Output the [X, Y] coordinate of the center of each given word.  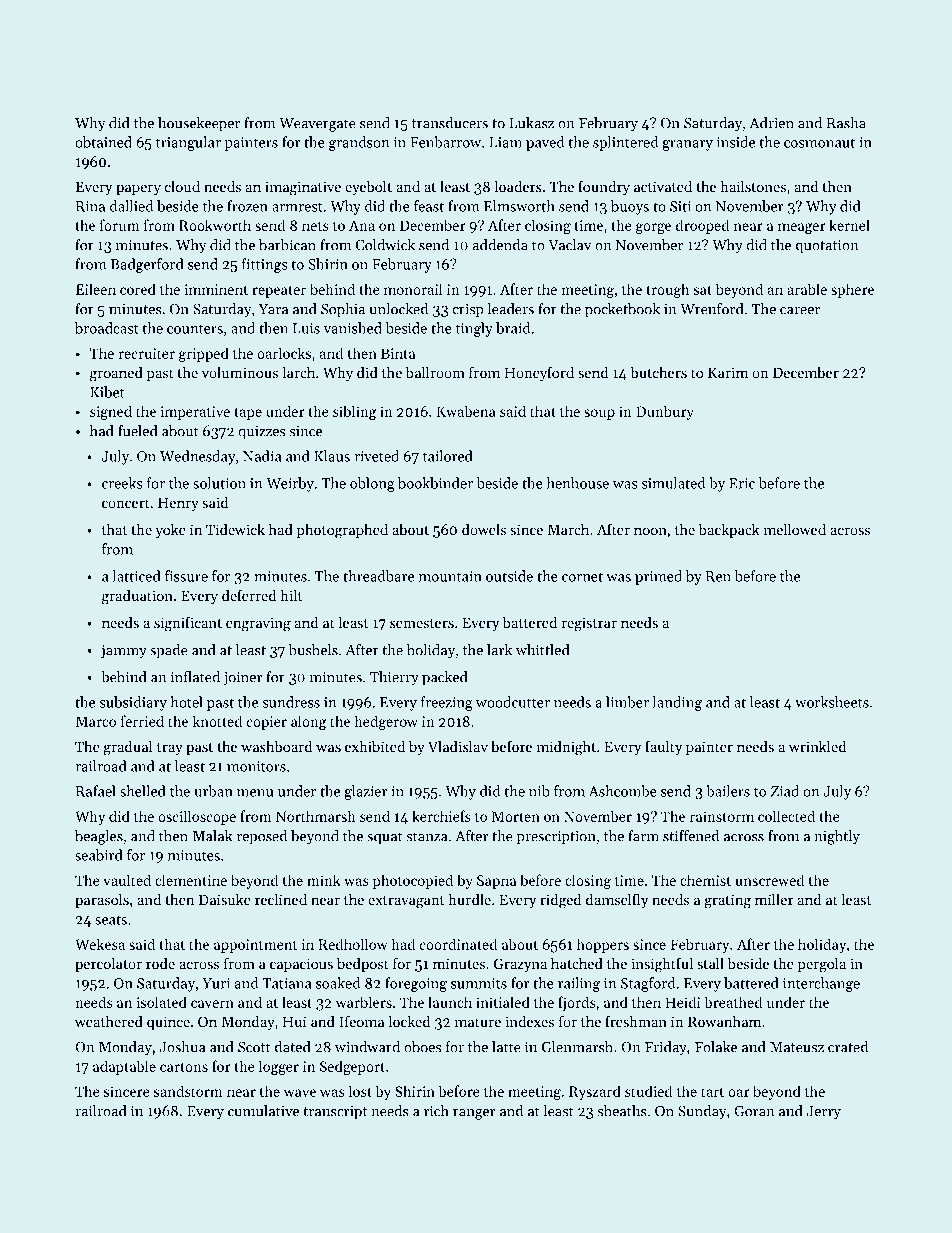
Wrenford [711, 309]
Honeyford [539, 373]
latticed [136, 576]
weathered [109, 1021]
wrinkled [817, 746]
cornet [582, 577]
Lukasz [531, 123]
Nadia [262, 456]
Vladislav [458, 746]
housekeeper [199, 124]
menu [255, 793]
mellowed [795, 529]
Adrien [771, 123]
